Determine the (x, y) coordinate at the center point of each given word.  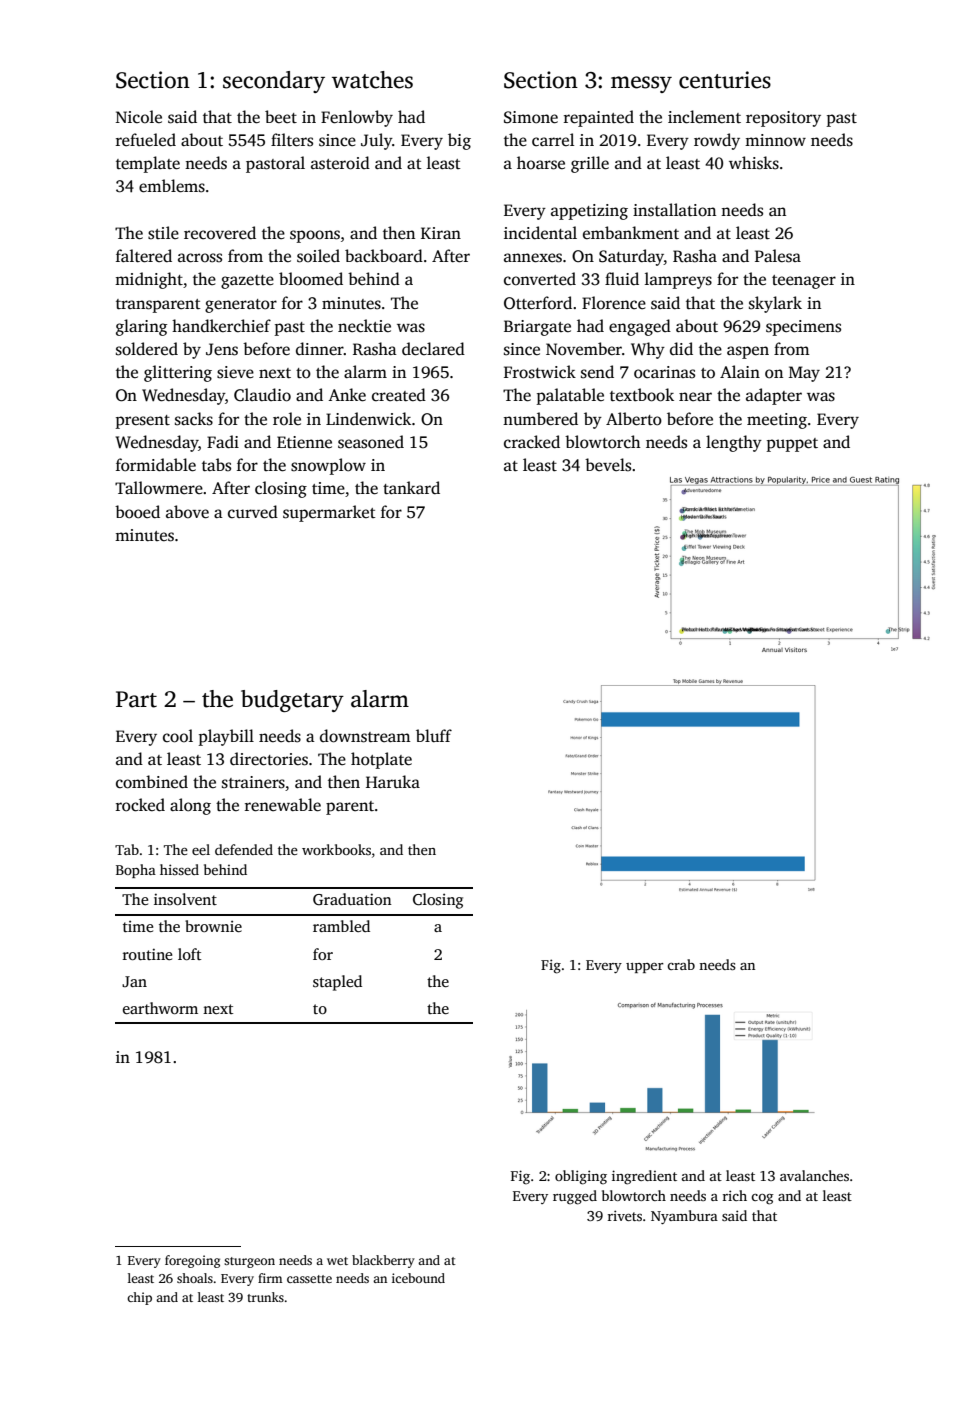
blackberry (383, 1261)
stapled (337, 983)
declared (433, 349)
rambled (341, 926)
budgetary (292, 701)
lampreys (678, 280)
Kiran (441, 233)
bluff (434, 735)
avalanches (814, 1175)
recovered (220, 233)
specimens (803, 328)
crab (681, 964)
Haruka (393, 781)
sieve (235, 372)
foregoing (192, 1261)
